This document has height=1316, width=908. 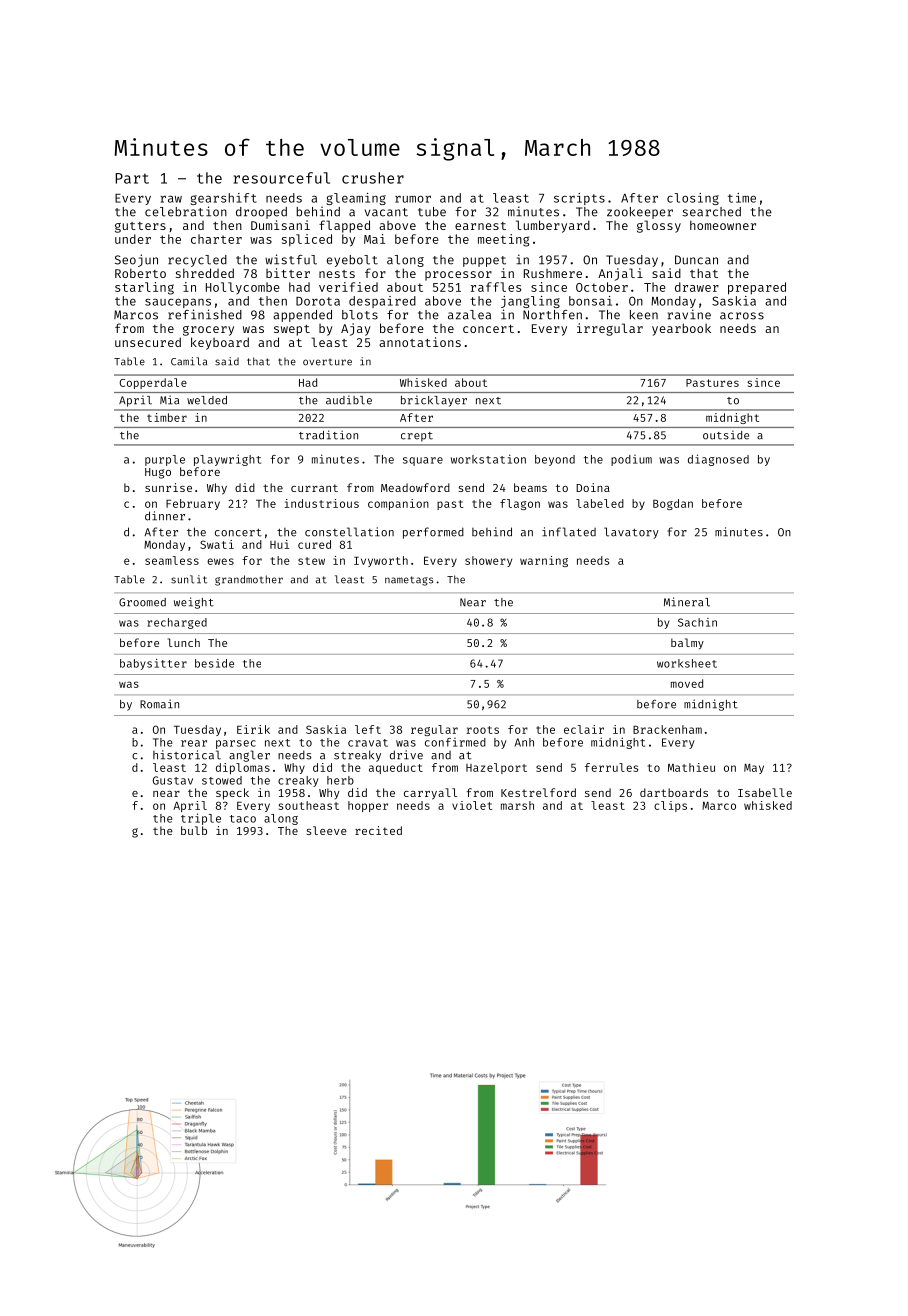 What do you see at coordinates (455, 742) in the document?
I see `confirmed` at bounding box center [455, 742].
